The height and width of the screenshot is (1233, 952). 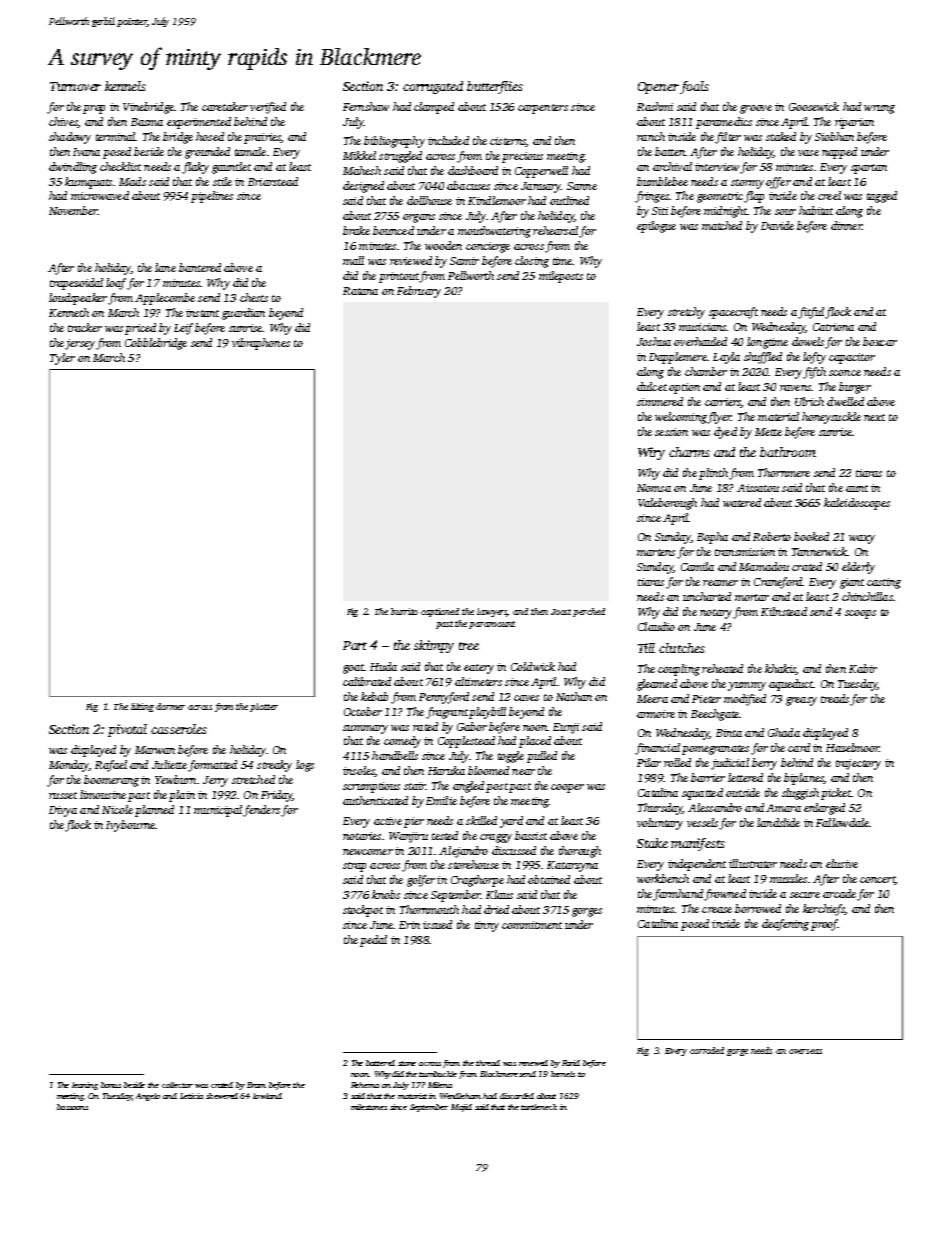 What do you see at coordinates (438, 1074) in the screenshot?
I see `turnbuckle` at bounding box center [438, 1074].
